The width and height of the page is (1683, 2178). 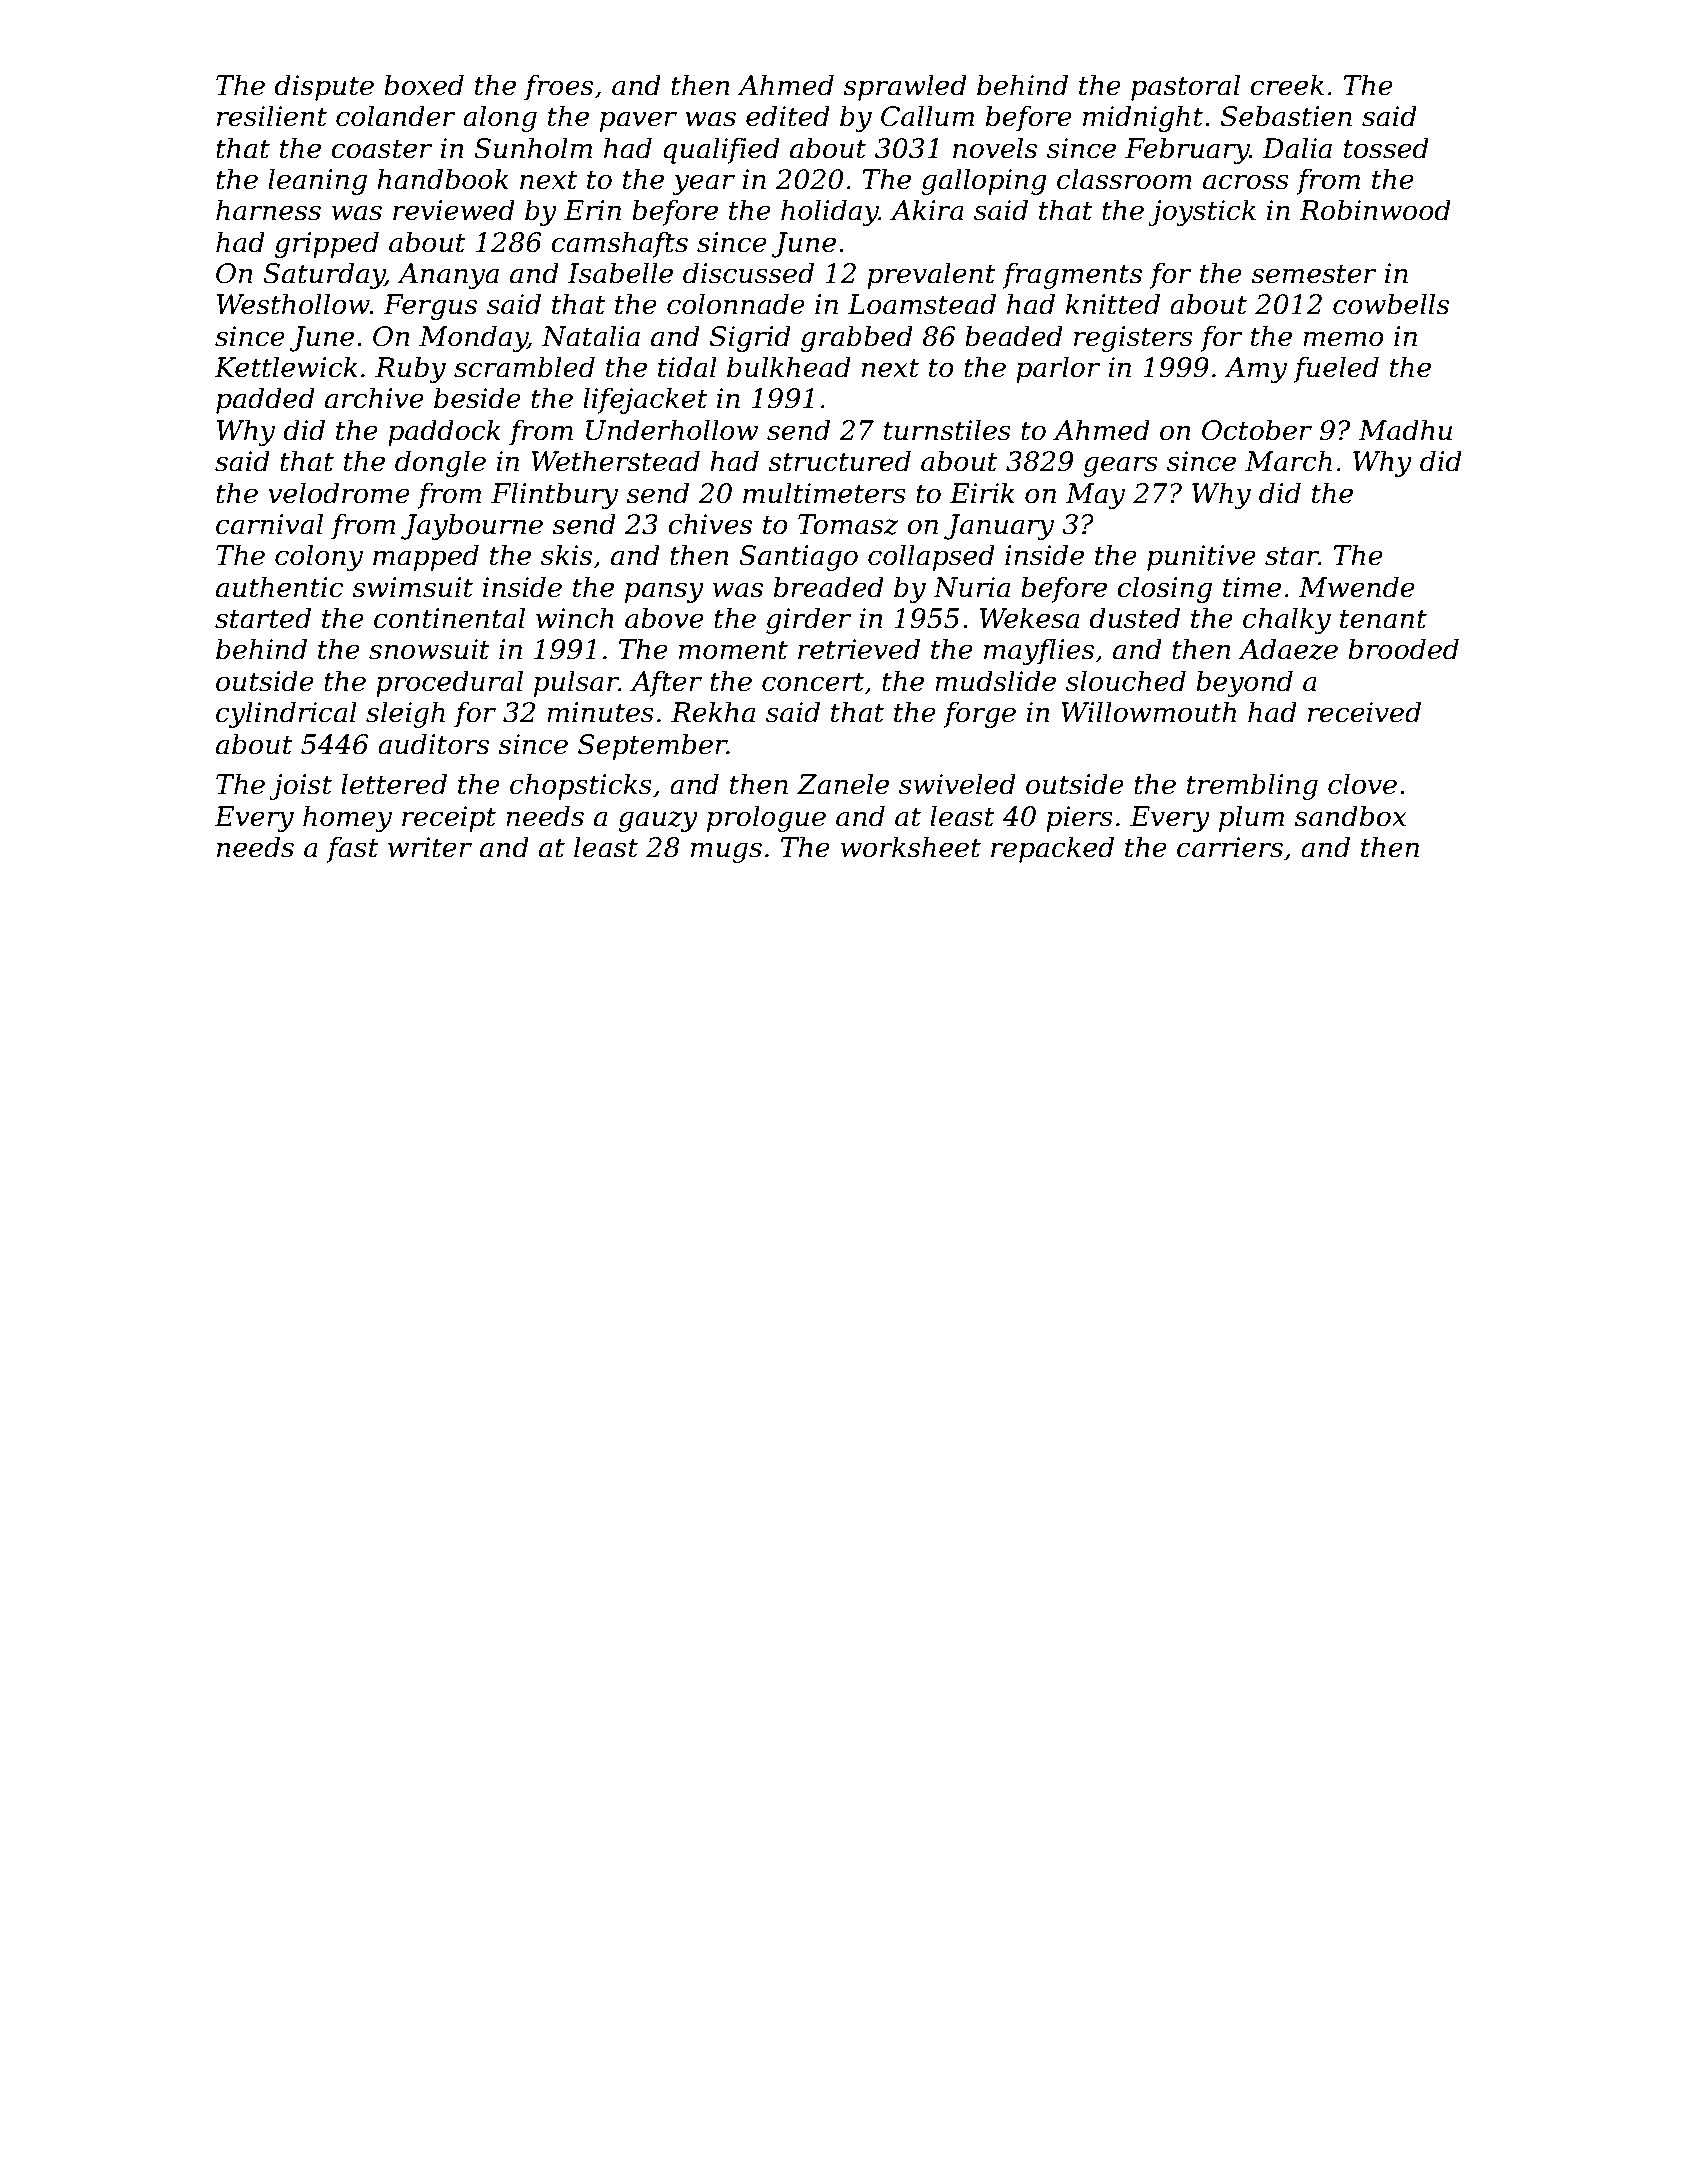 I want to click on reviewed, so click(x=454, y=210).
